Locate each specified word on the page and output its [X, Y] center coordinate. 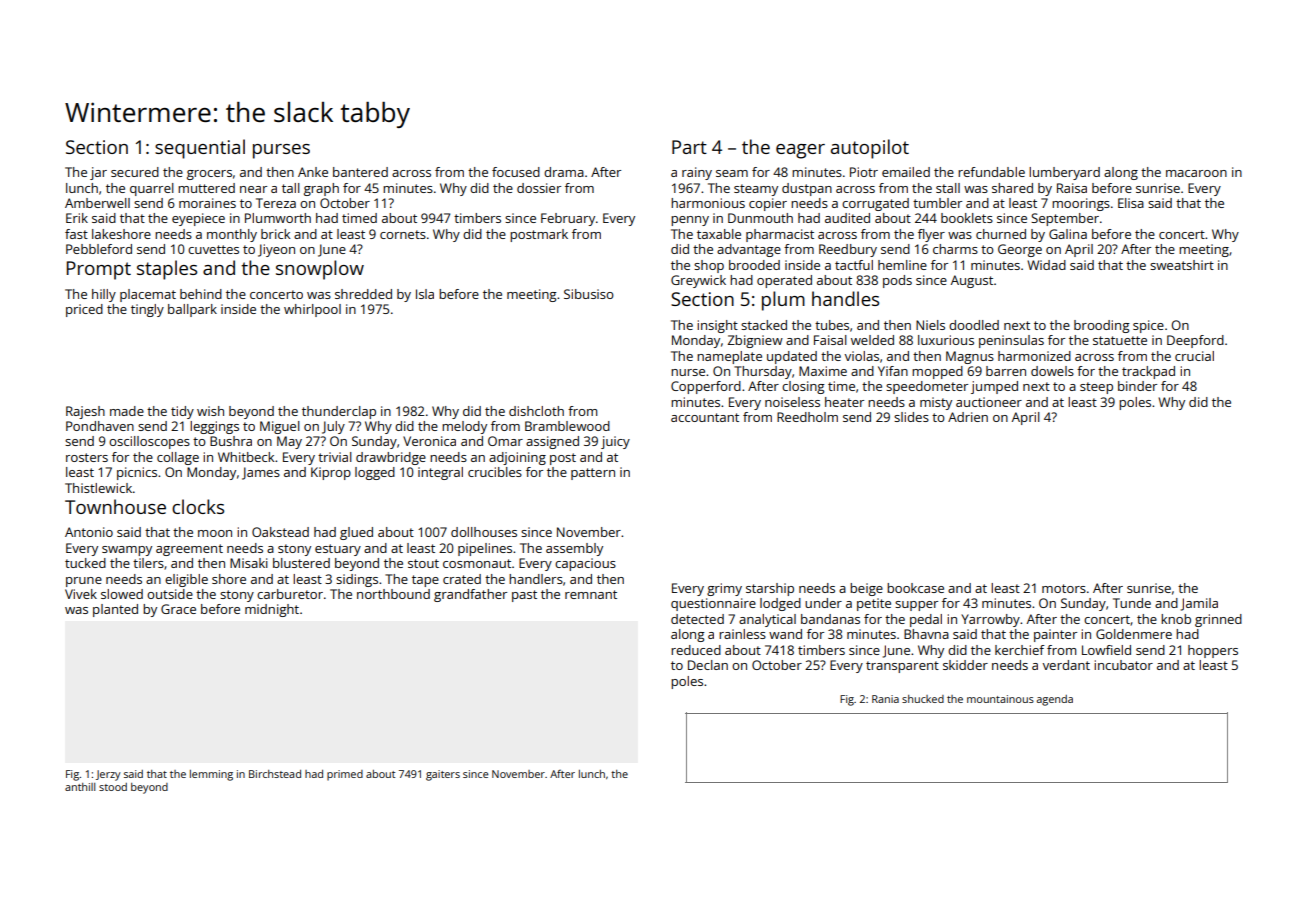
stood [113, 787]
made [127, 411]
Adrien [968, 417]
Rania [885, 699]
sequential [200, 149]
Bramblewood [567, 426]
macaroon [1196, 173]
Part [689, 147]
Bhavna [926, 634]
